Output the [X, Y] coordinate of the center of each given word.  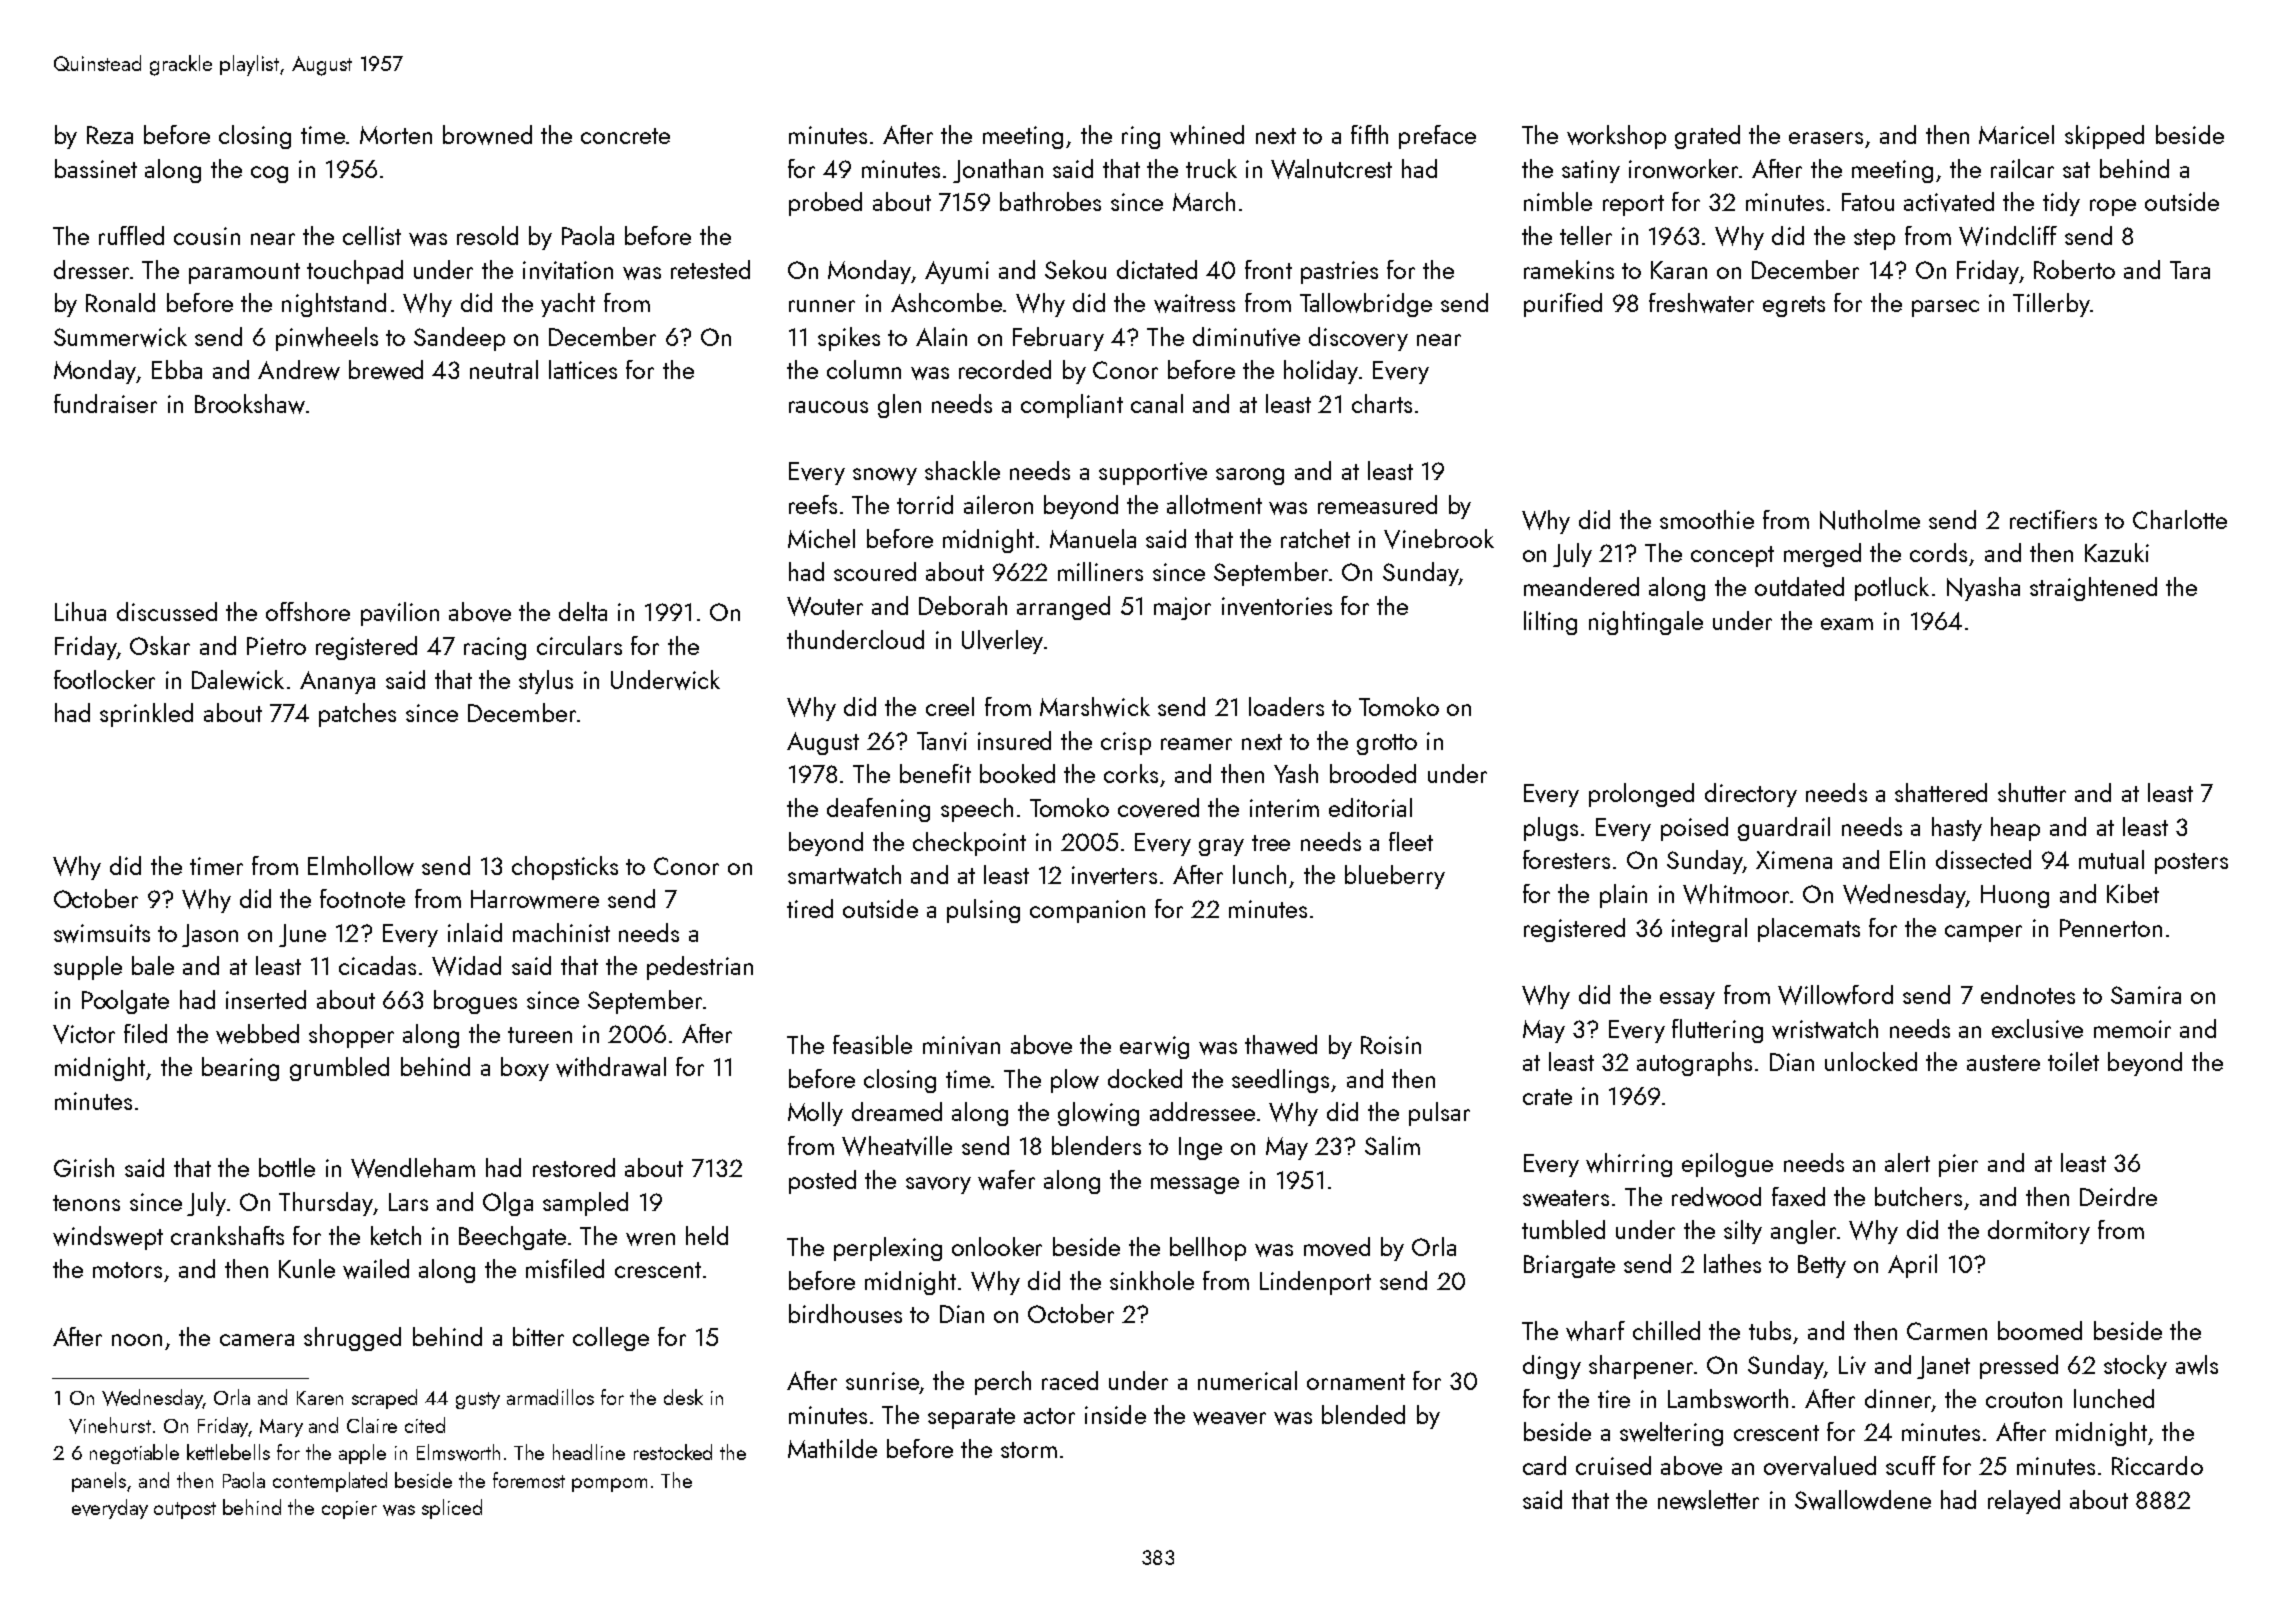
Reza [110, 135]
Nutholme [1870, 520]
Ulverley [1002, 642]
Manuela [1093, 538]
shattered [1941, 792]
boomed [2040, 1330]
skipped [2104, 137]
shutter [2032, 792]
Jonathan [998, 171]
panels [99, 1482]
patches [357, 715]
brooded [1373, 773]
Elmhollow [361, 866]
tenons [86, 1203]
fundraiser [105, 403]
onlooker [997, 1246]
